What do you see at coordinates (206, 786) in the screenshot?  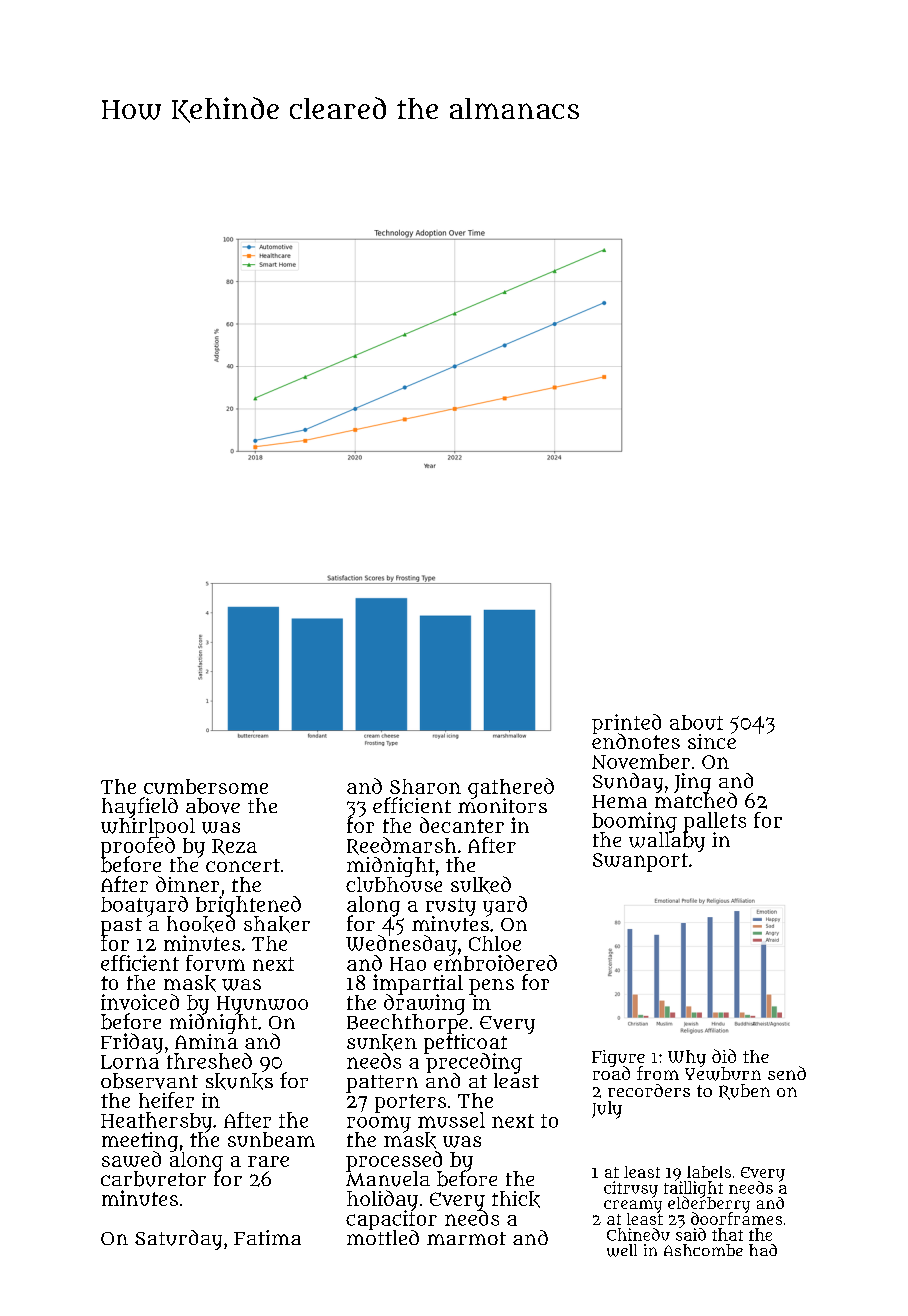 I see `cumbersome` at bounding box center [206, 786].
